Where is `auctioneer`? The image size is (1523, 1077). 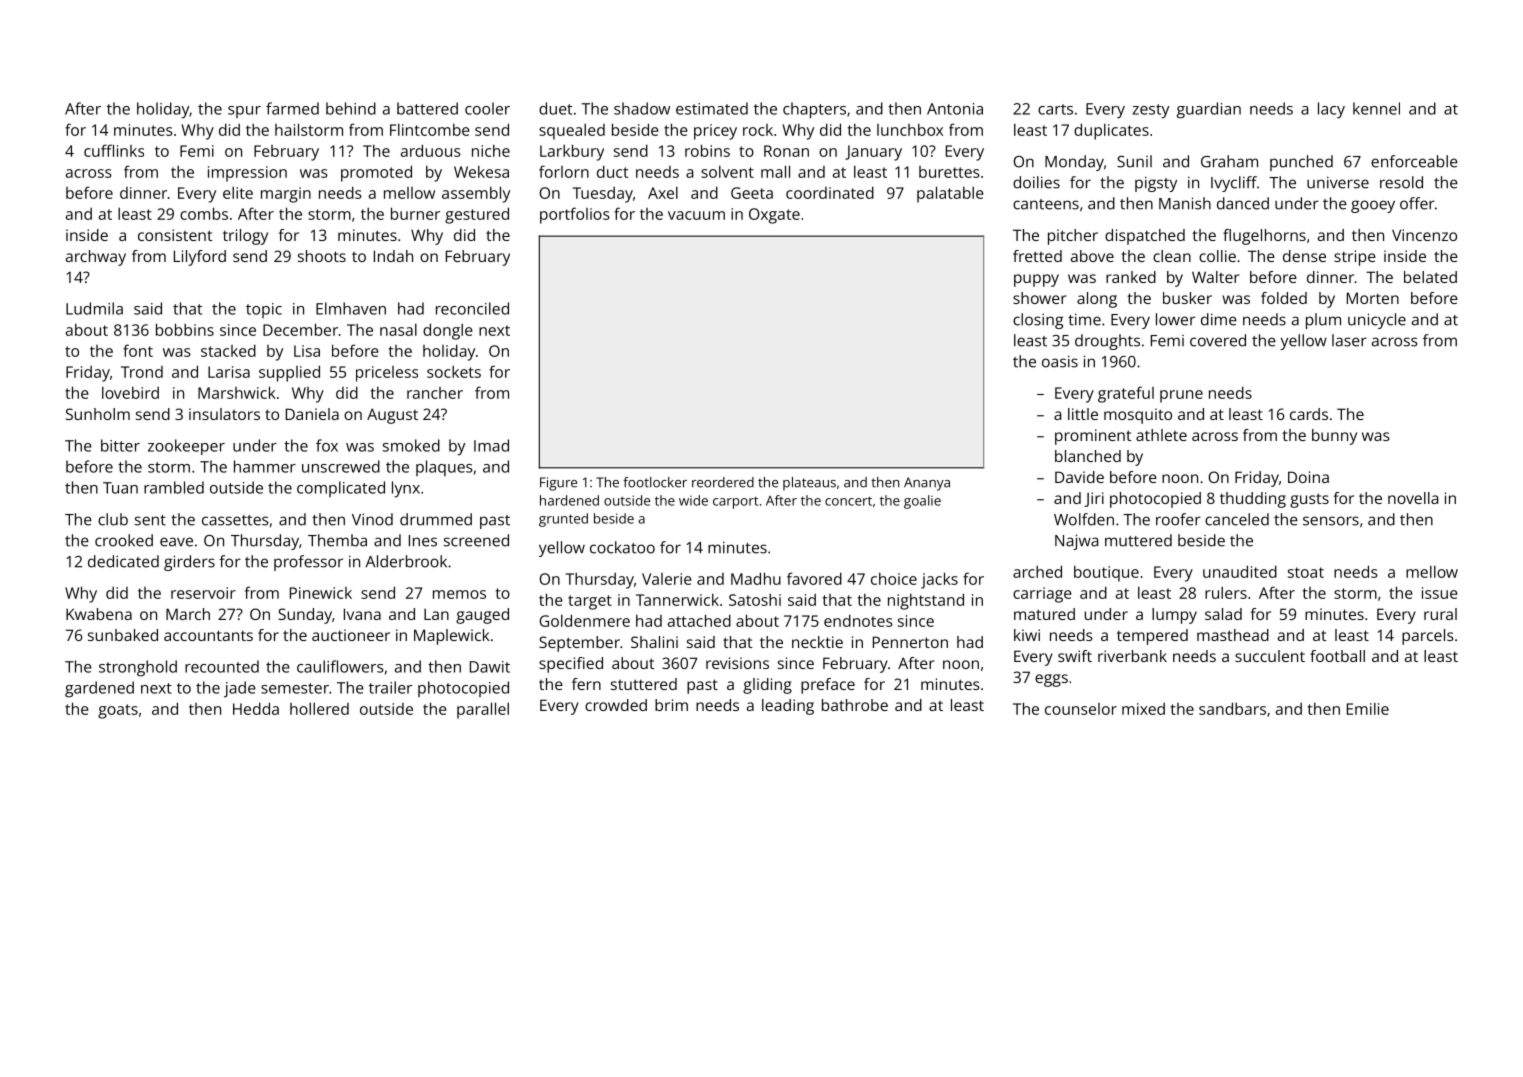
auctioneer is located at coordinates (351, 635).
